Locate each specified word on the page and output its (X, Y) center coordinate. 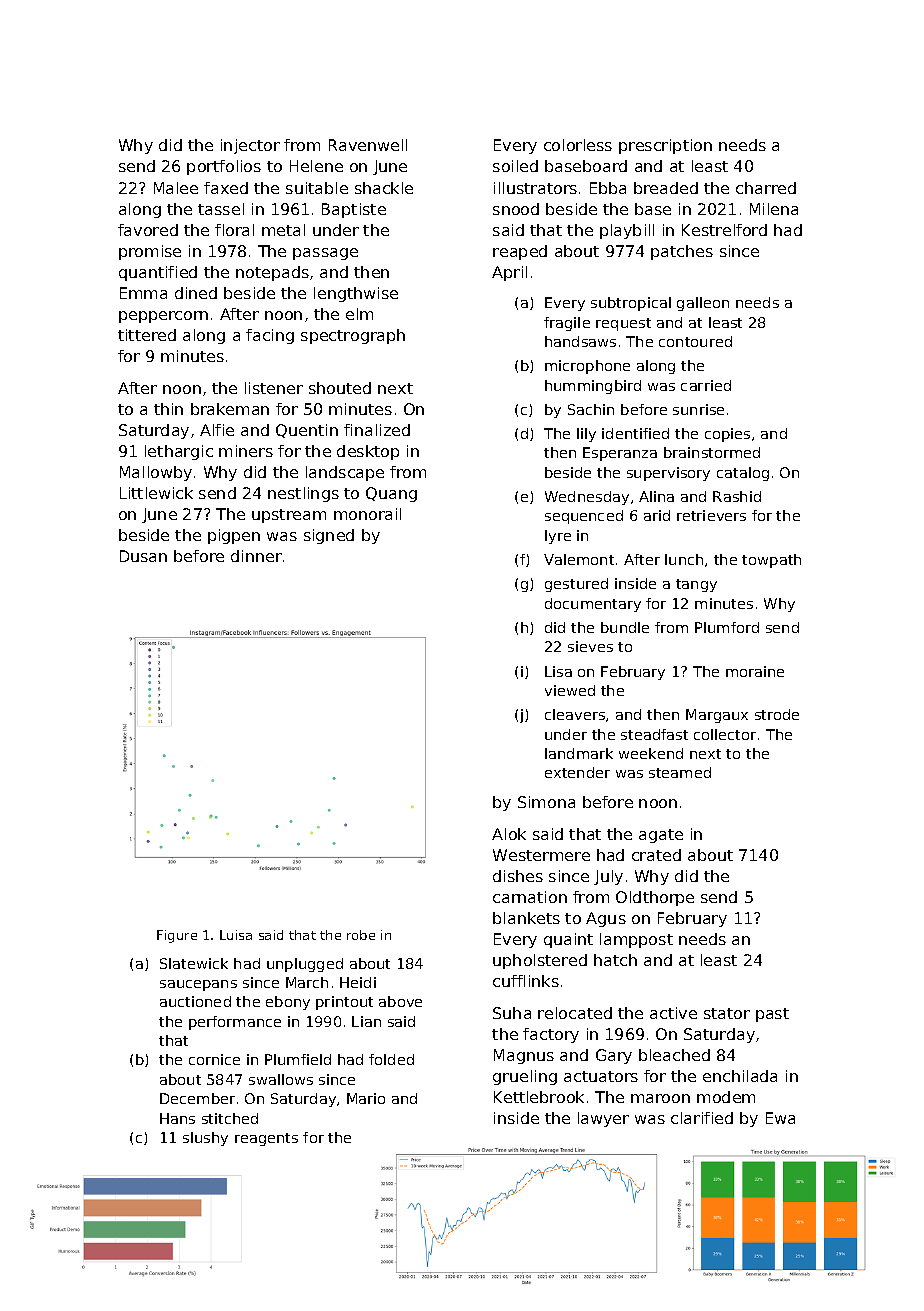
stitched (230, 1118)
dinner (256, 556)
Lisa (558, 671)
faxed (226, 188)
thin (168, 409)
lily (586, 435)
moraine (755, 671)
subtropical (631, 304)
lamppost (636, 940)
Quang (391, 494)
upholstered (540, 961)
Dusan (143, 556)
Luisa (236, 935)
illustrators (535, 188)
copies (727, 435)
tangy (696, 585)
